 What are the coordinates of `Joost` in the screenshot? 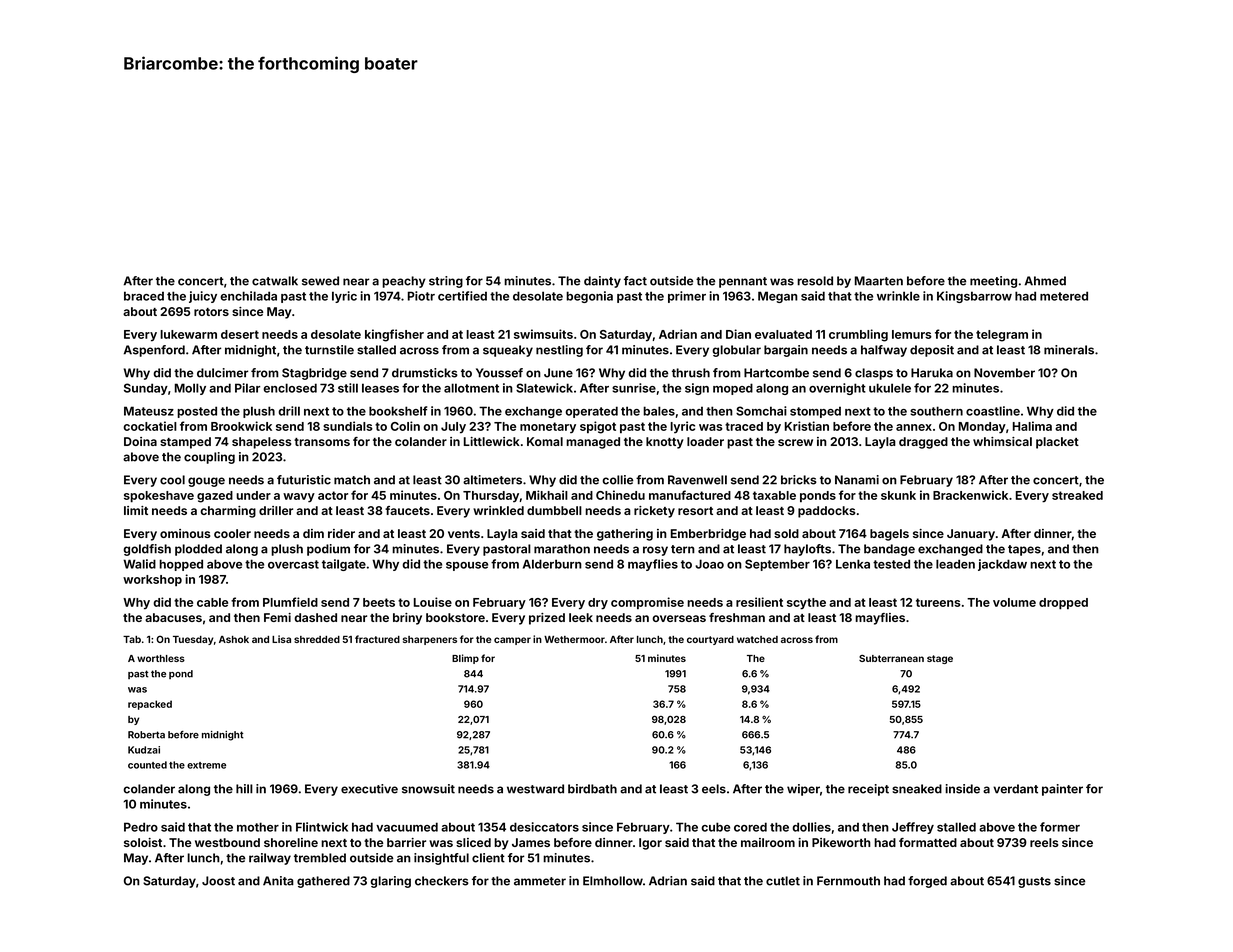 It's located at (218, 881).
